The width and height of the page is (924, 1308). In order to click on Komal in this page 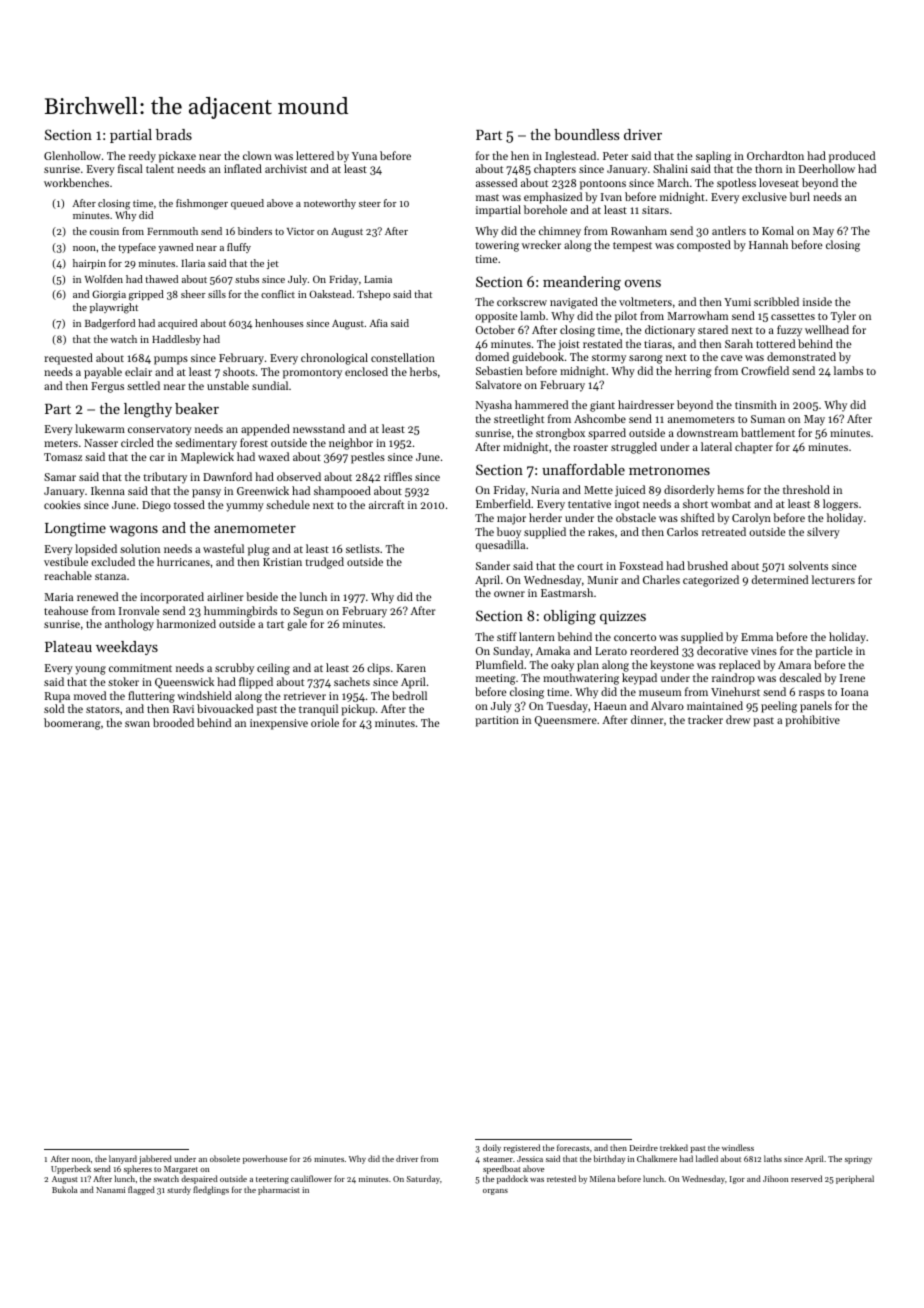, I will do `click(778, 230)`.
